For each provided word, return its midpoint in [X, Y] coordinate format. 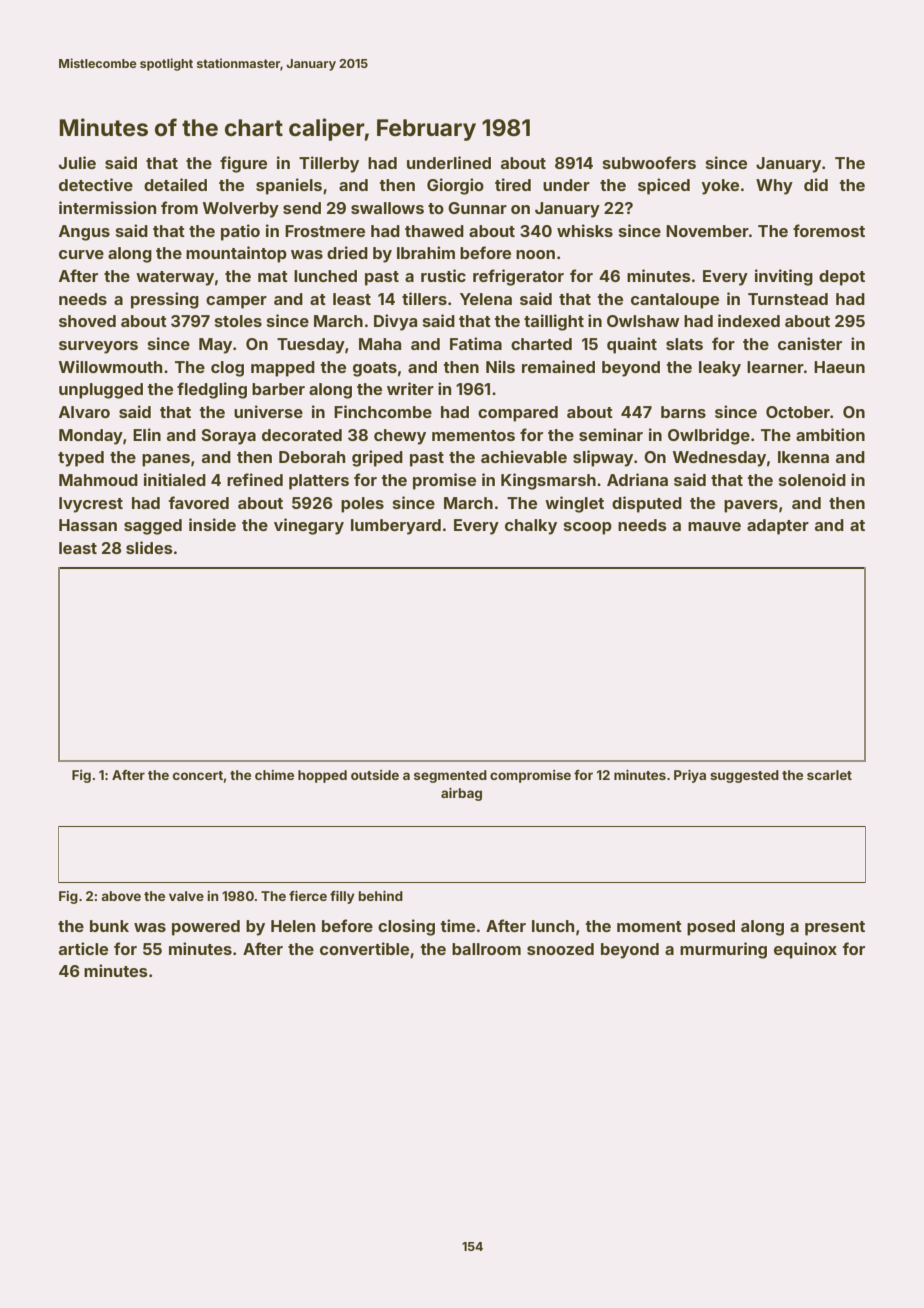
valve [186, 896]
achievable [524, 456]
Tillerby [329, 164]
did [816, 184]
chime [274, 775]
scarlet [829, 775]
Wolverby [241, 210]
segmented [450, 776]
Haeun [839, 367]
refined [255, 479]
